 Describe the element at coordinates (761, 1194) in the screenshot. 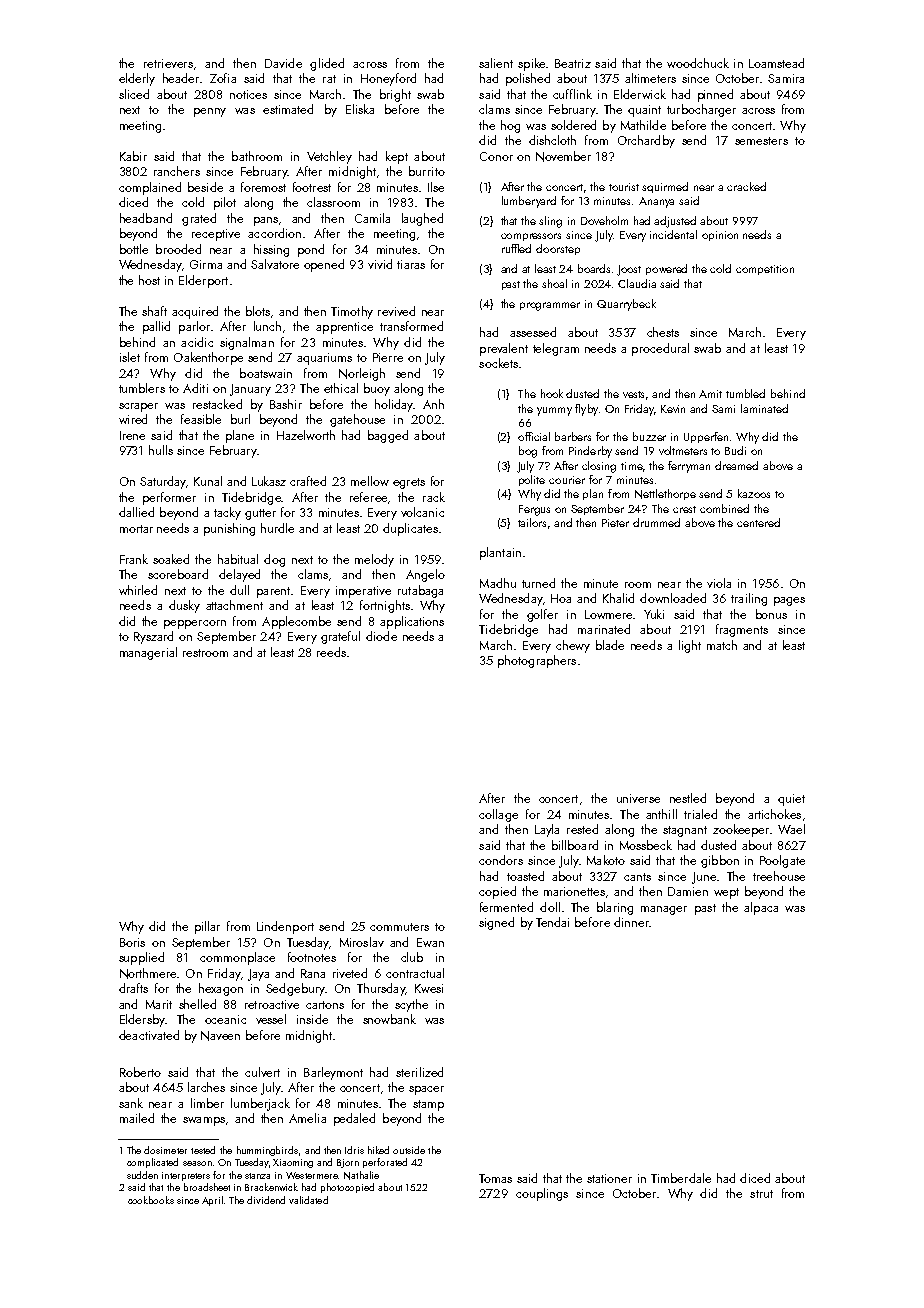

I see `strut` at that location.
